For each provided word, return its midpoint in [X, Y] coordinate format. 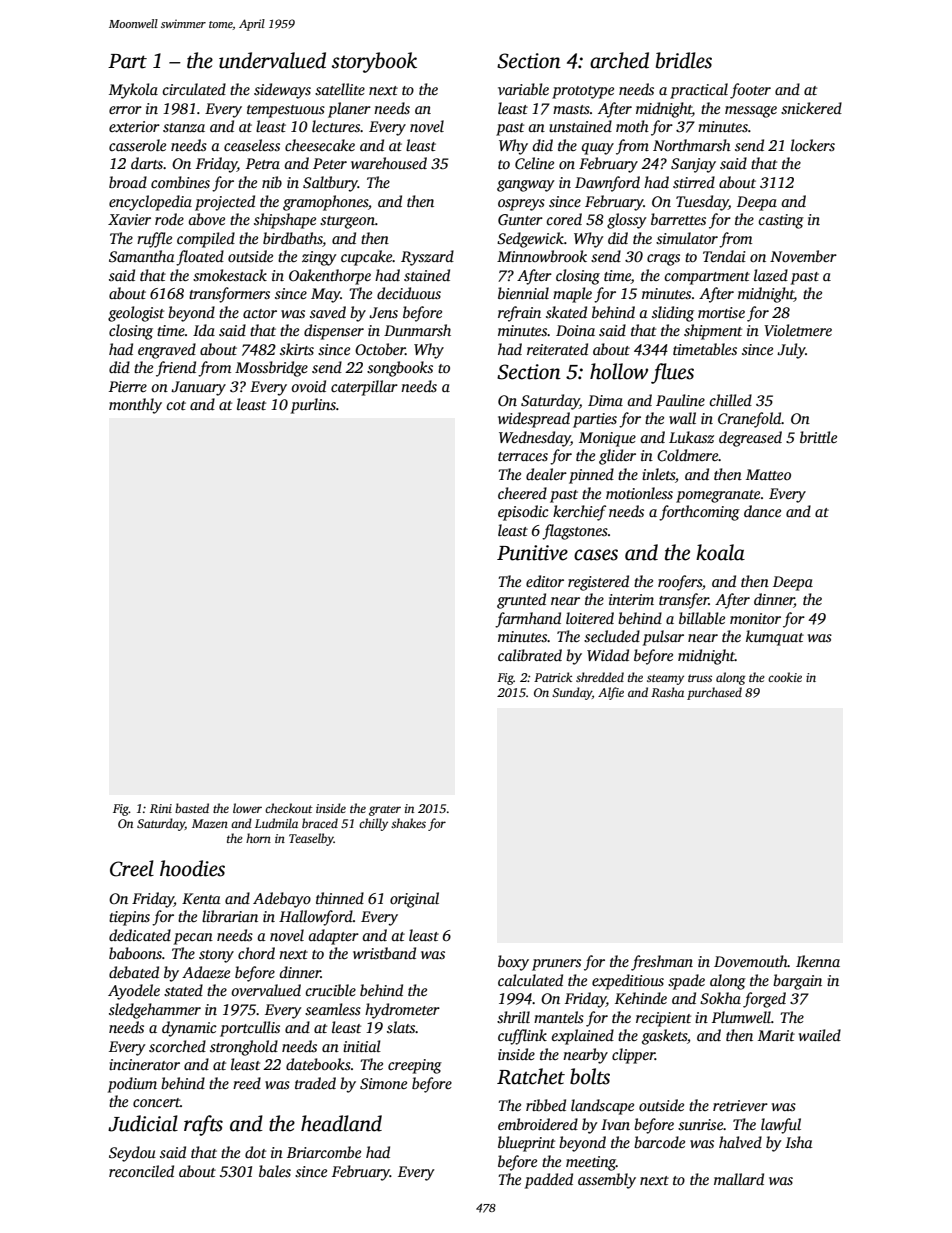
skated [566, 312]
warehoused [389, 163]
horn [258, 838]
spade [686, 982]
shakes [408, 823]
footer [750, 91]
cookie [785, 677]
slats [401, 1027]
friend [176, 369]
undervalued [272, 60]
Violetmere [798, 330]
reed [247, 1083]
